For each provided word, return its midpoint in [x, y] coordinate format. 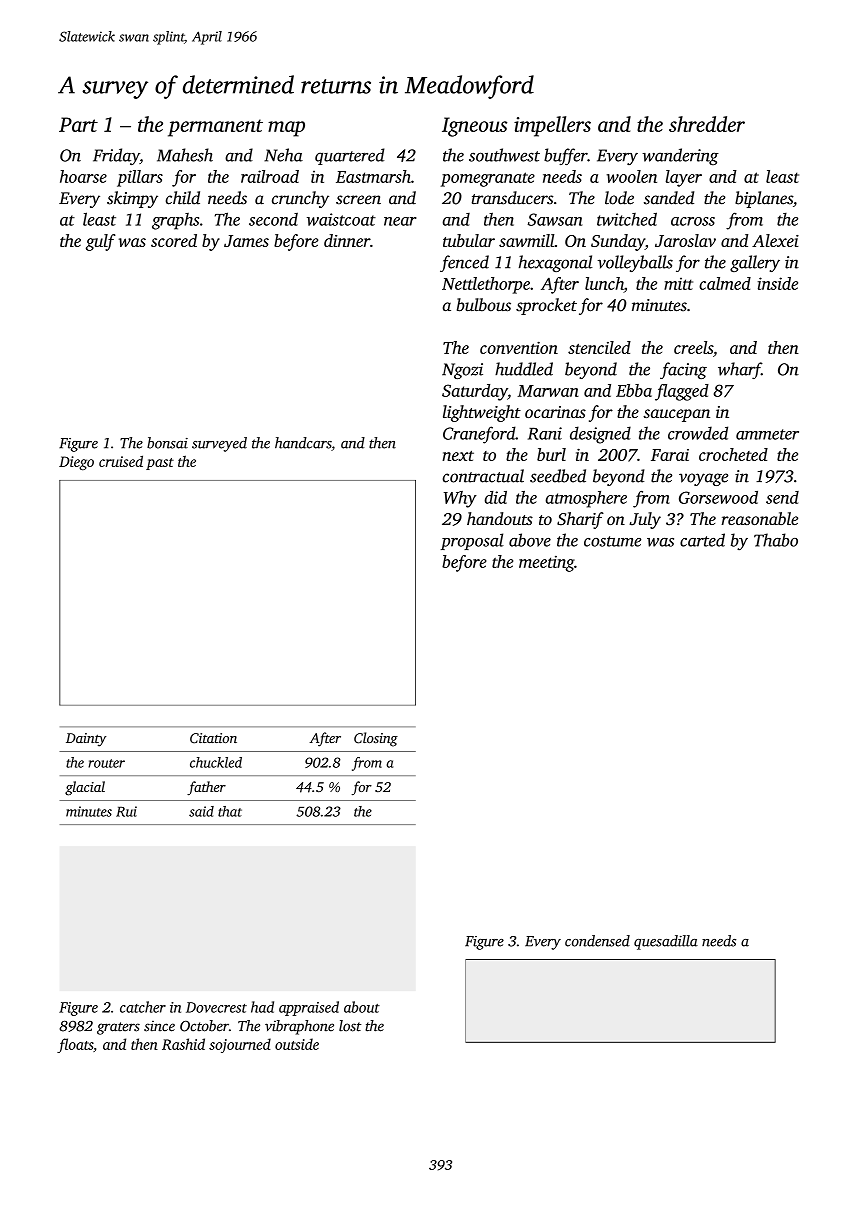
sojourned [240, 1045]
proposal [472, 541]
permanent [215, 128]
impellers [552, 126]
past [160, 464]
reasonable [759, 518]
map [286, 129]
